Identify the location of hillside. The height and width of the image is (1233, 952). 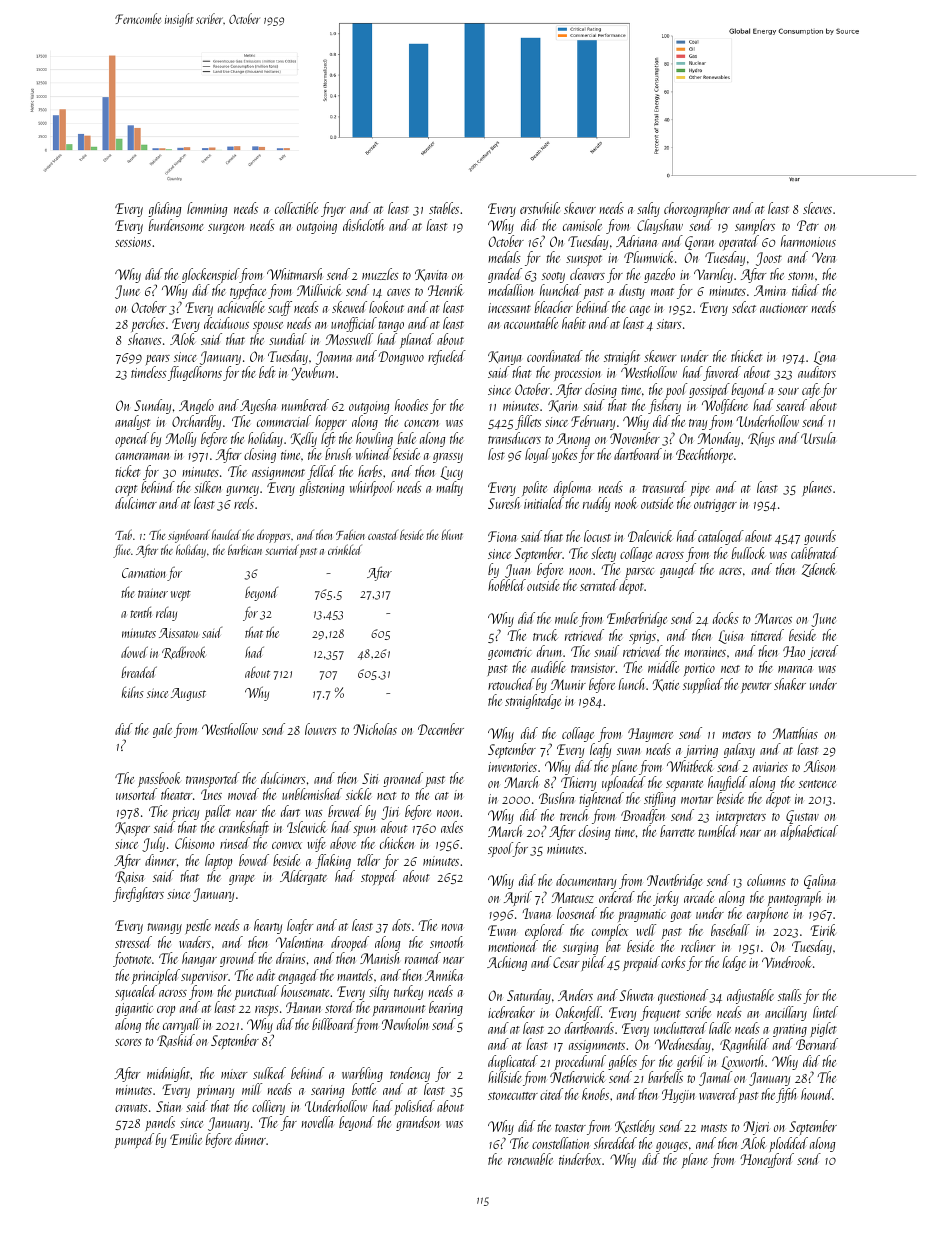
(505, 1077).
